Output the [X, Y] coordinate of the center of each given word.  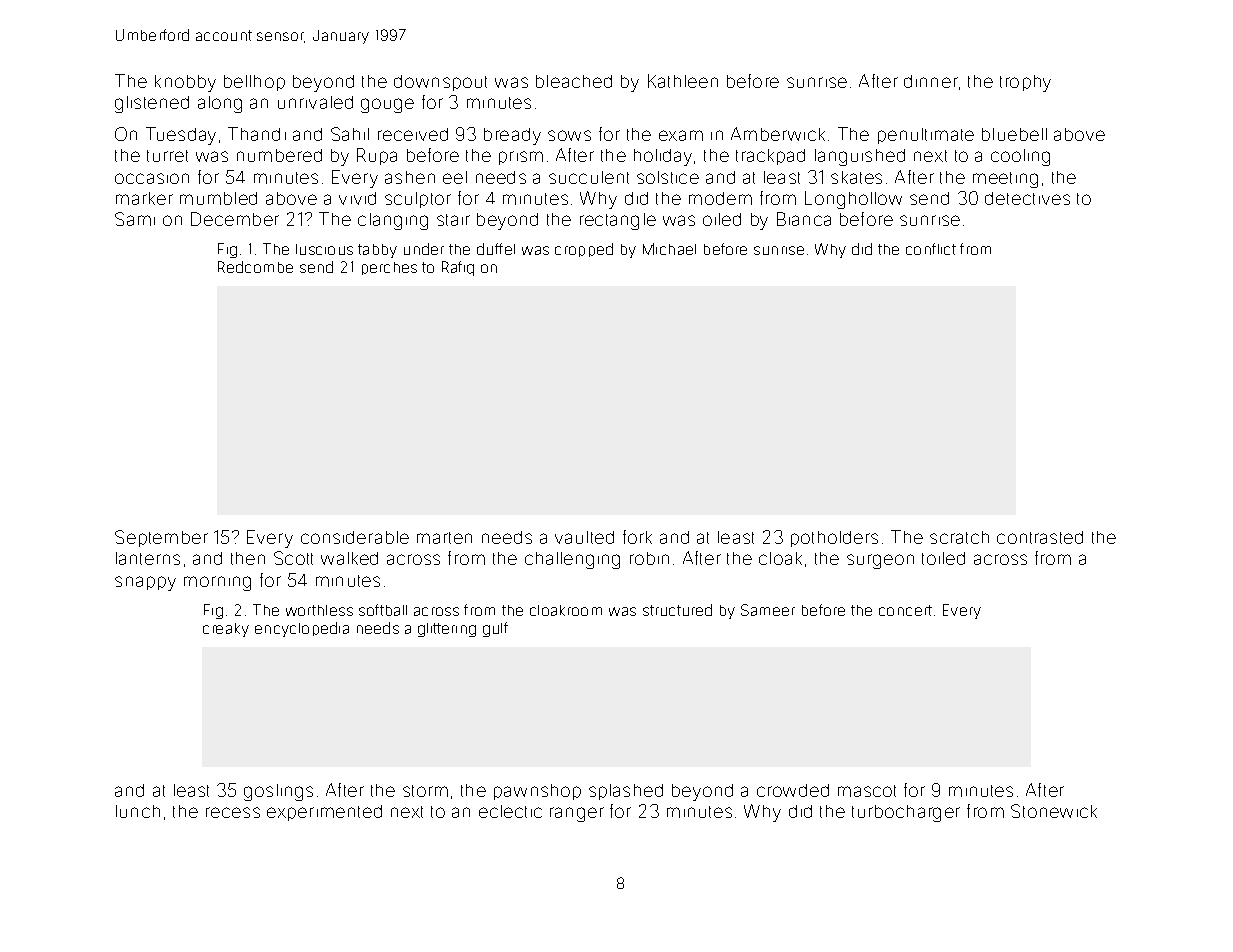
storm [425, 791]
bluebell [1014, 134]
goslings [278, 792]
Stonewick [1054, 811]
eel [455, 177]
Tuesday [181, 136]
